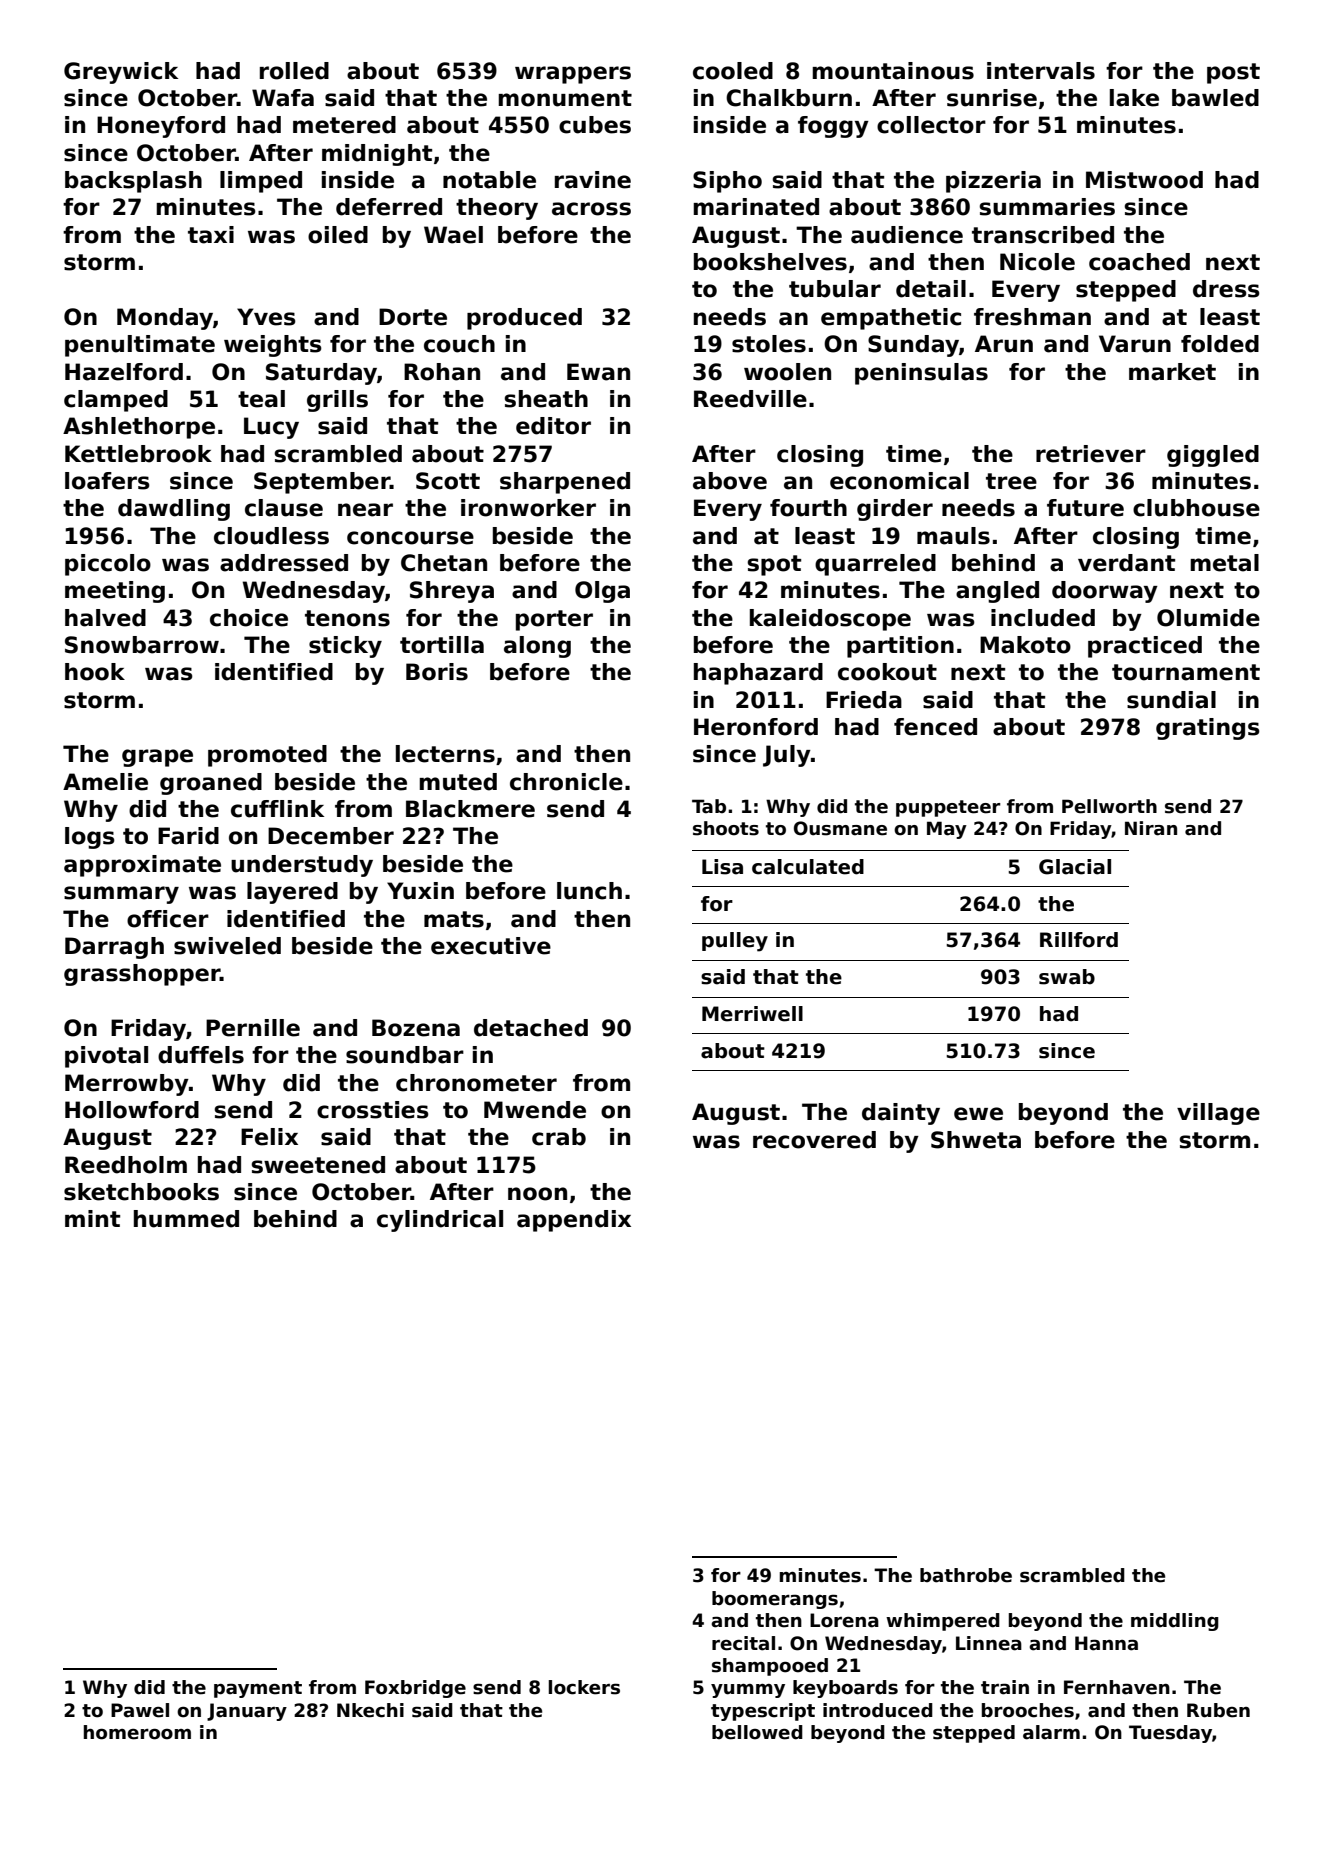 The height and width of the screenshot is (1872, 1324). What do you see at coordinates (92, 1218) in the screenshot?
I see `mint` at bounding box center [92, 1218].
